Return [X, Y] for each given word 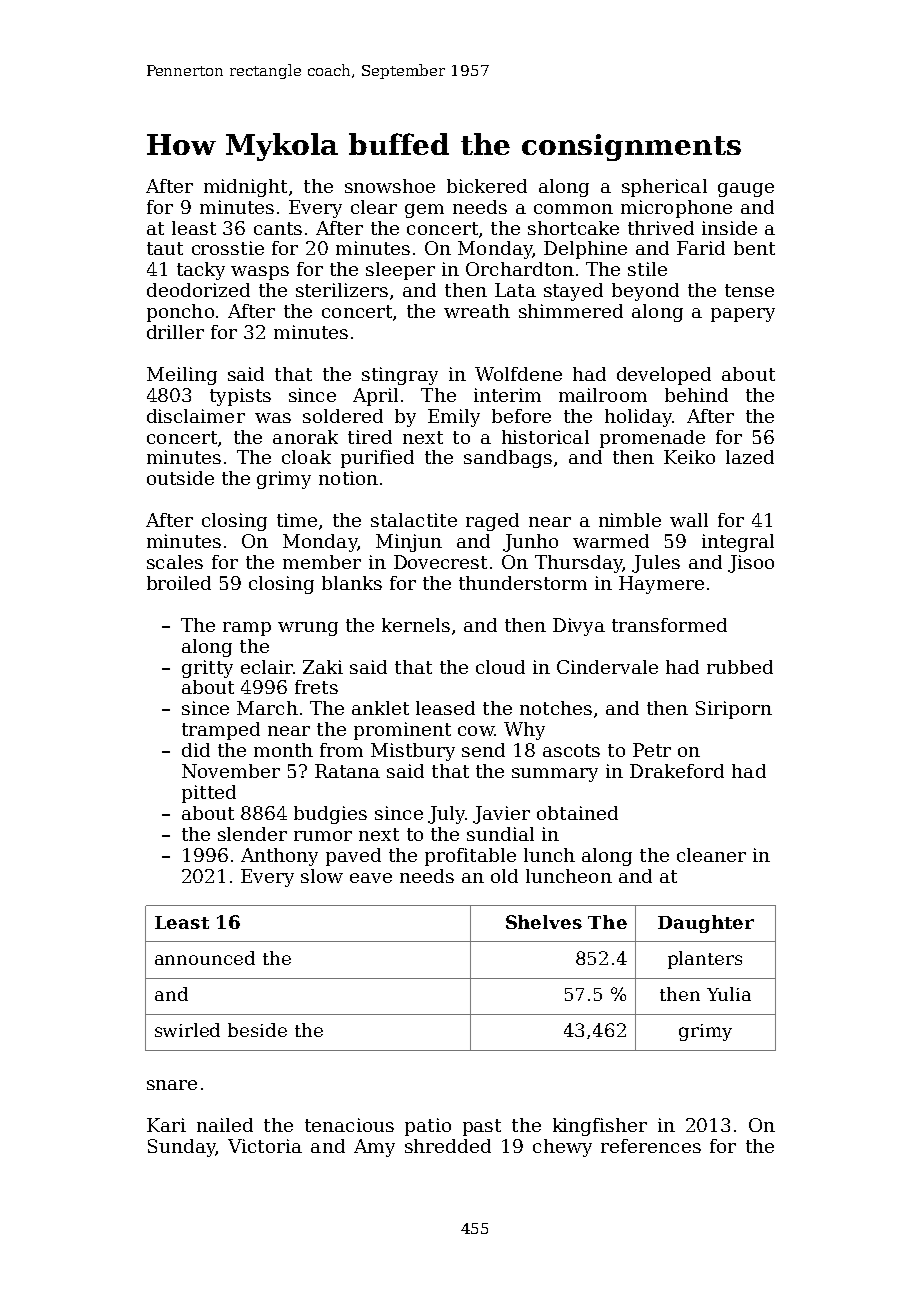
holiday [638, 418]
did [196, 750]
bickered [487, 186]
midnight [245, 188]
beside [257, 1030]
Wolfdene [518, 374]
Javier [501, 815]
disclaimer [196, 416]
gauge [746, 190]
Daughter [706, 924]
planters [705, 960]
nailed [225, 1125]
